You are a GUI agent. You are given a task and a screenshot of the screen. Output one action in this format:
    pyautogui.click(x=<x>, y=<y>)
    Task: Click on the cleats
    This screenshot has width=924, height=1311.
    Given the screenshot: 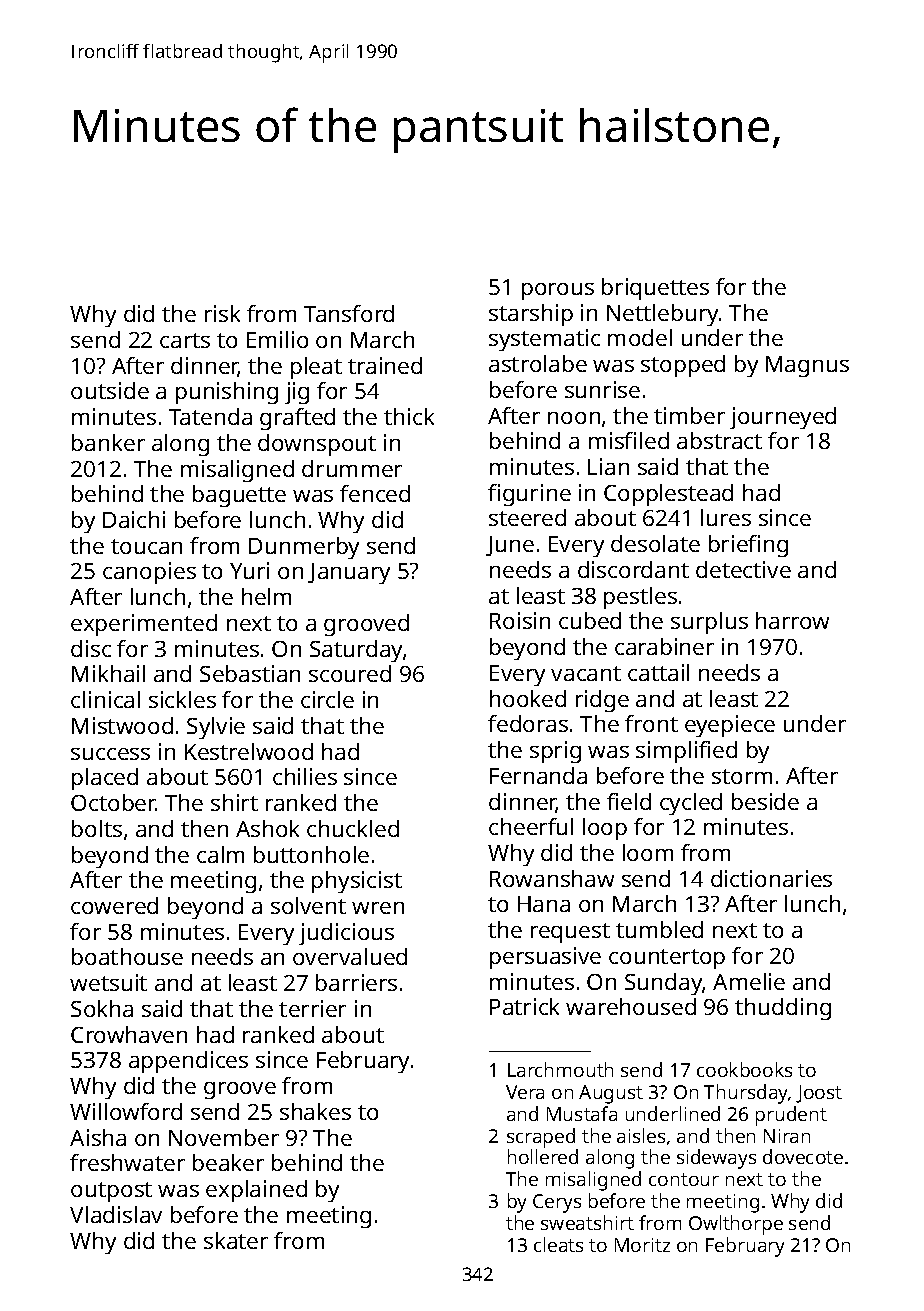 What is the action you would take?
    pyautogui.click(x=558, y=1244)
